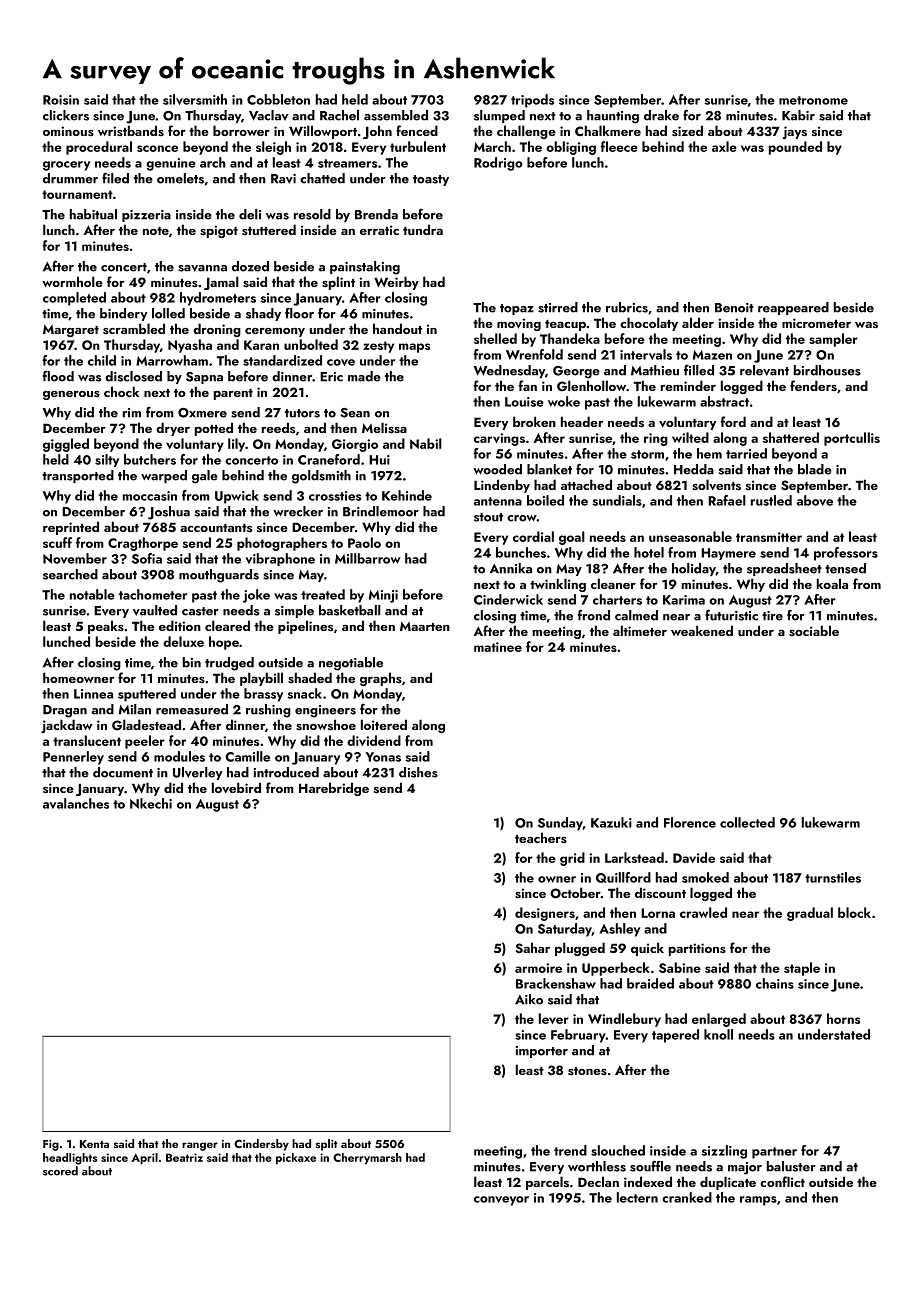 This document has width=924, height=1308. I want to click on Nyasha, so click(190, 346).
